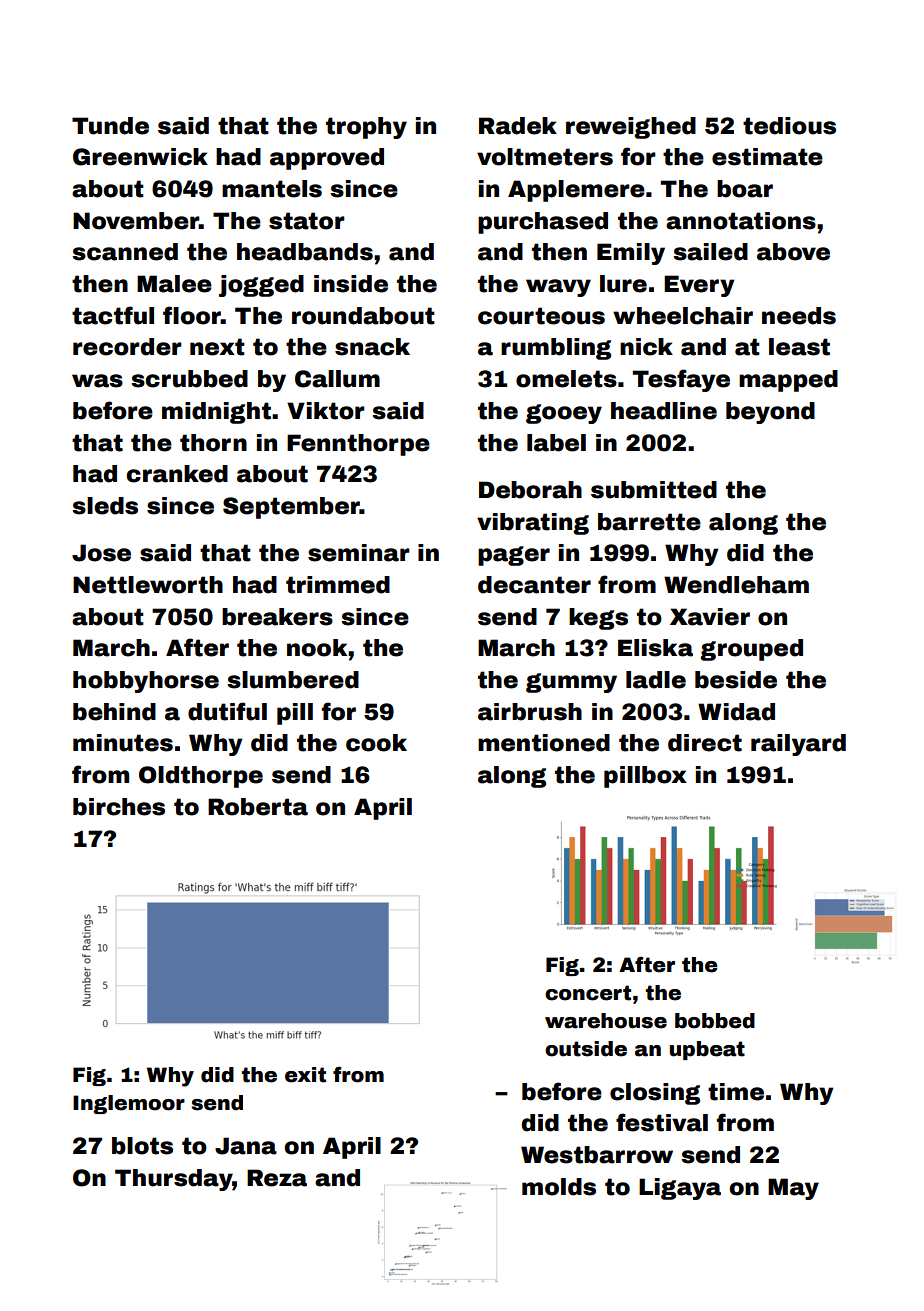 The image size is (924, 1311). I want to click on approved, so click(327, 159).
